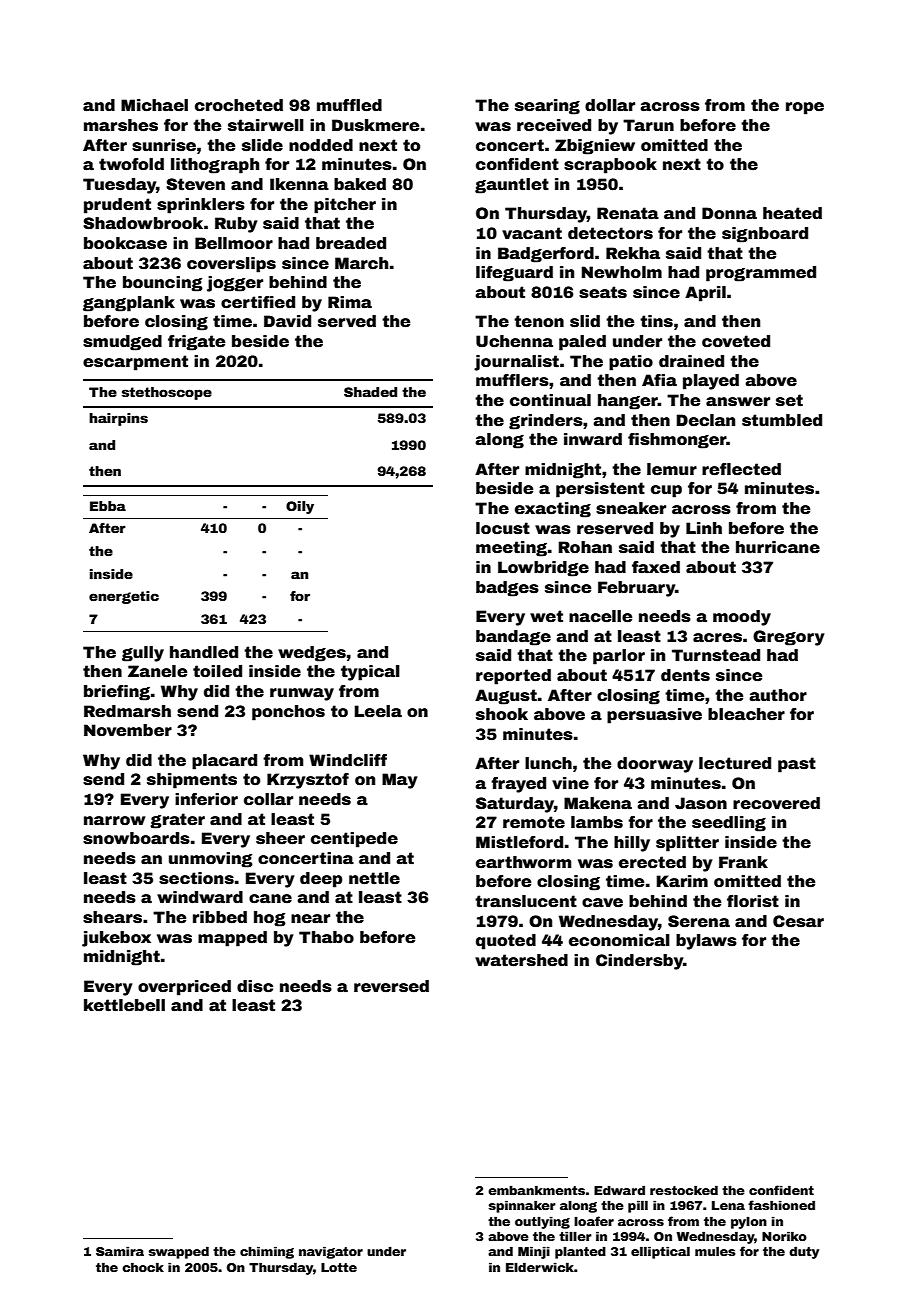 This screenshot has width=908, height=1316. What do you see at coordinates (124, 1005) in the screenshot?
I see `kettlebell` at bounding box center [124, 1005].
